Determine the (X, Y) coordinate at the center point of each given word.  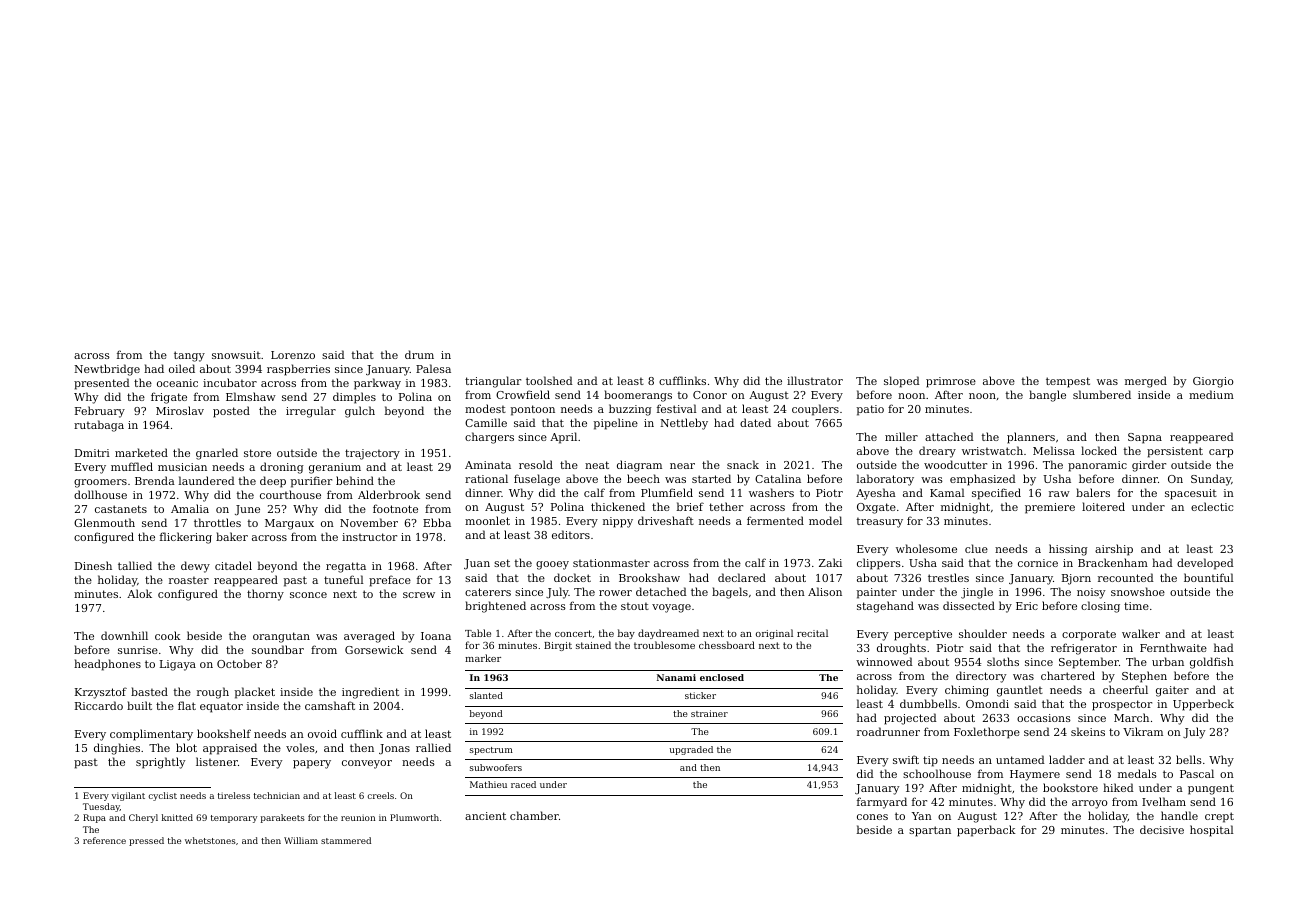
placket (255, 693)
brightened (495, 607)
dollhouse (100, 494)
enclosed (722, 677)
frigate (169, 398)
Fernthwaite (1173, 647)
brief (690, 506)
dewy (195, 567)
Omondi (987, 703)
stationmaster (611, 563)
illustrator (815, 380)
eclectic (1212, 506)
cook (168, 635)
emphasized (983, 480)
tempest (1068, 382)
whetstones (210, 840)
